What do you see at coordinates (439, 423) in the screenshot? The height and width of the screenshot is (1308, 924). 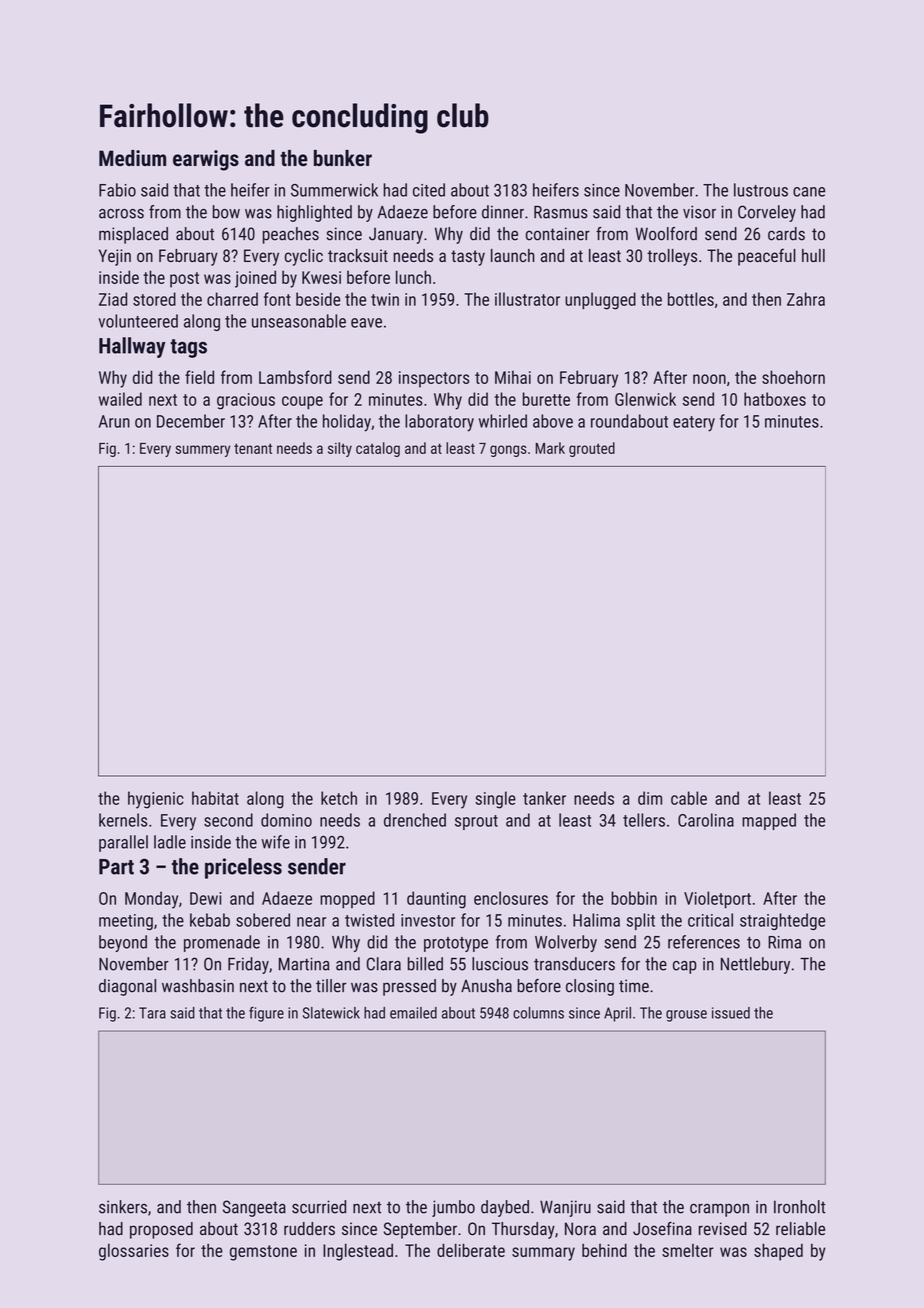 I see `laboratory` at bounding box center [439, 423].
